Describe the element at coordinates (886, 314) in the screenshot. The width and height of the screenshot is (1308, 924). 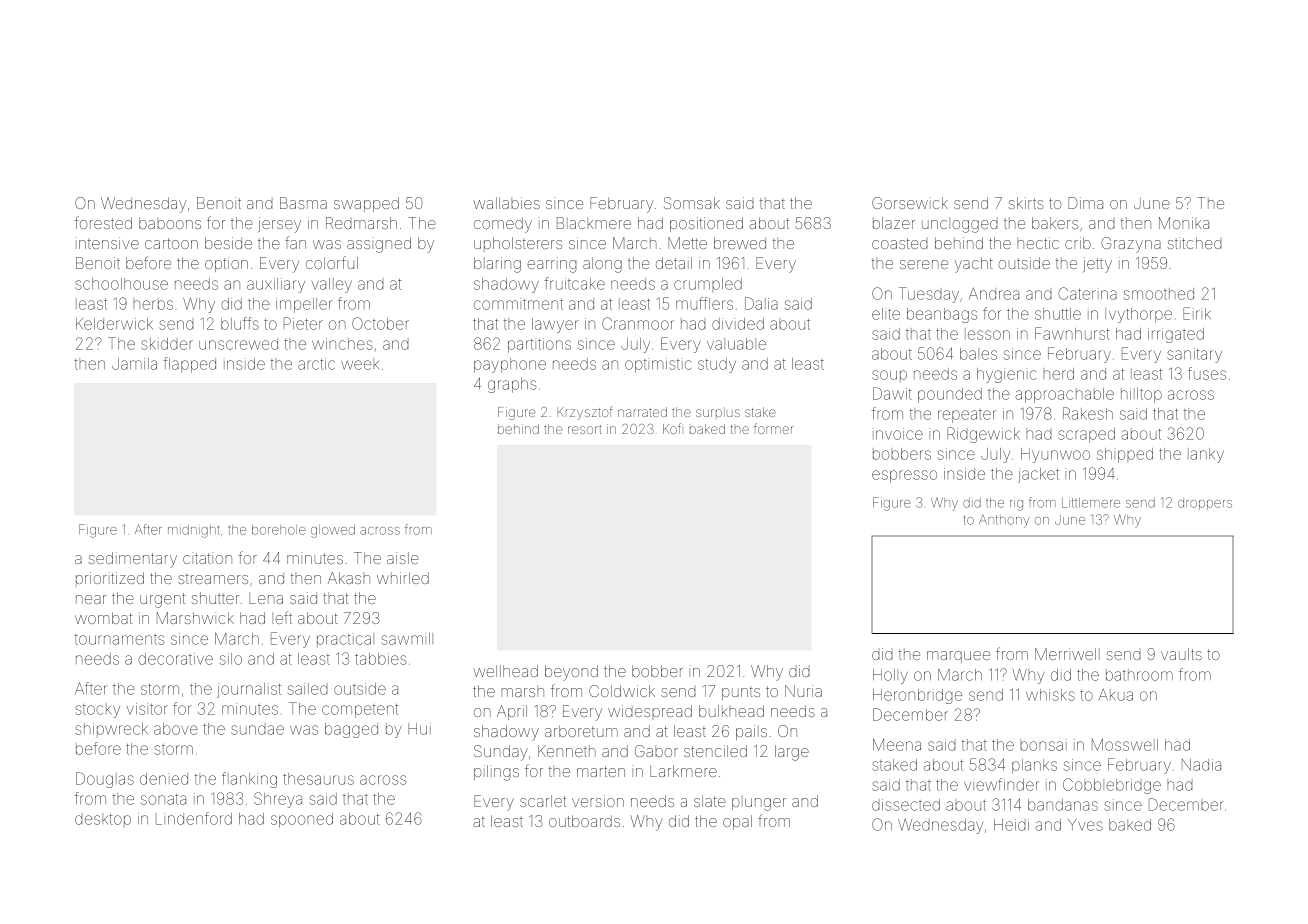
I see `elite` at that location.
